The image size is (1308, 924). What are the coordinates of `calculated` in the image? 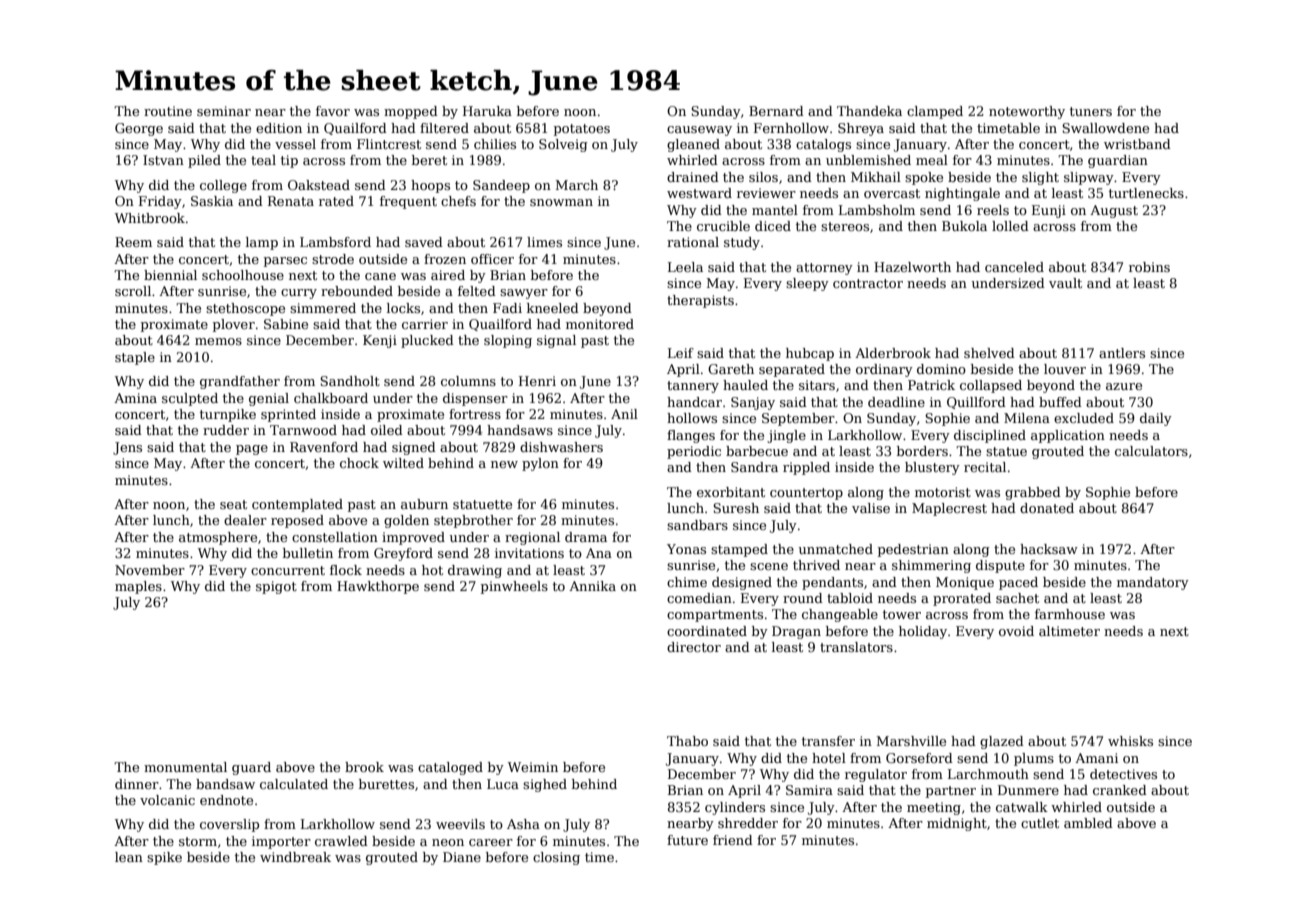 It's located at (294, 784).
